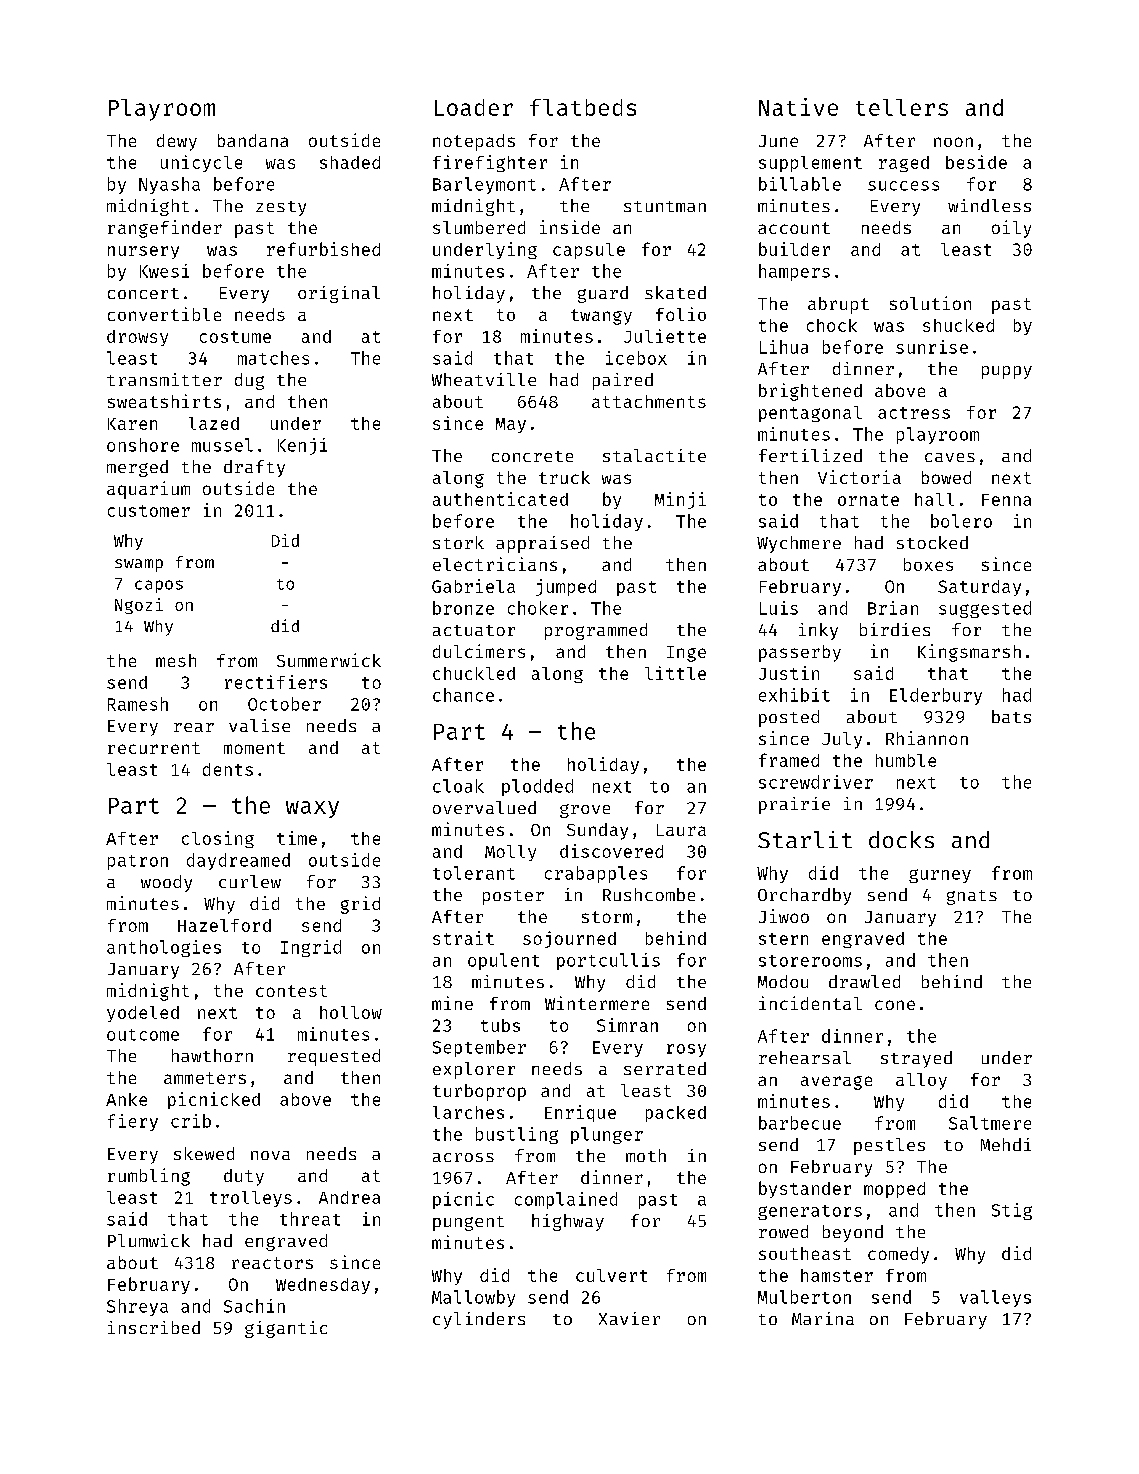 This document has width=1139, height=1474. What do you see at coordinates (276, 682) in the document?
I see `rectifiers` at bounding box center [276, 682].
